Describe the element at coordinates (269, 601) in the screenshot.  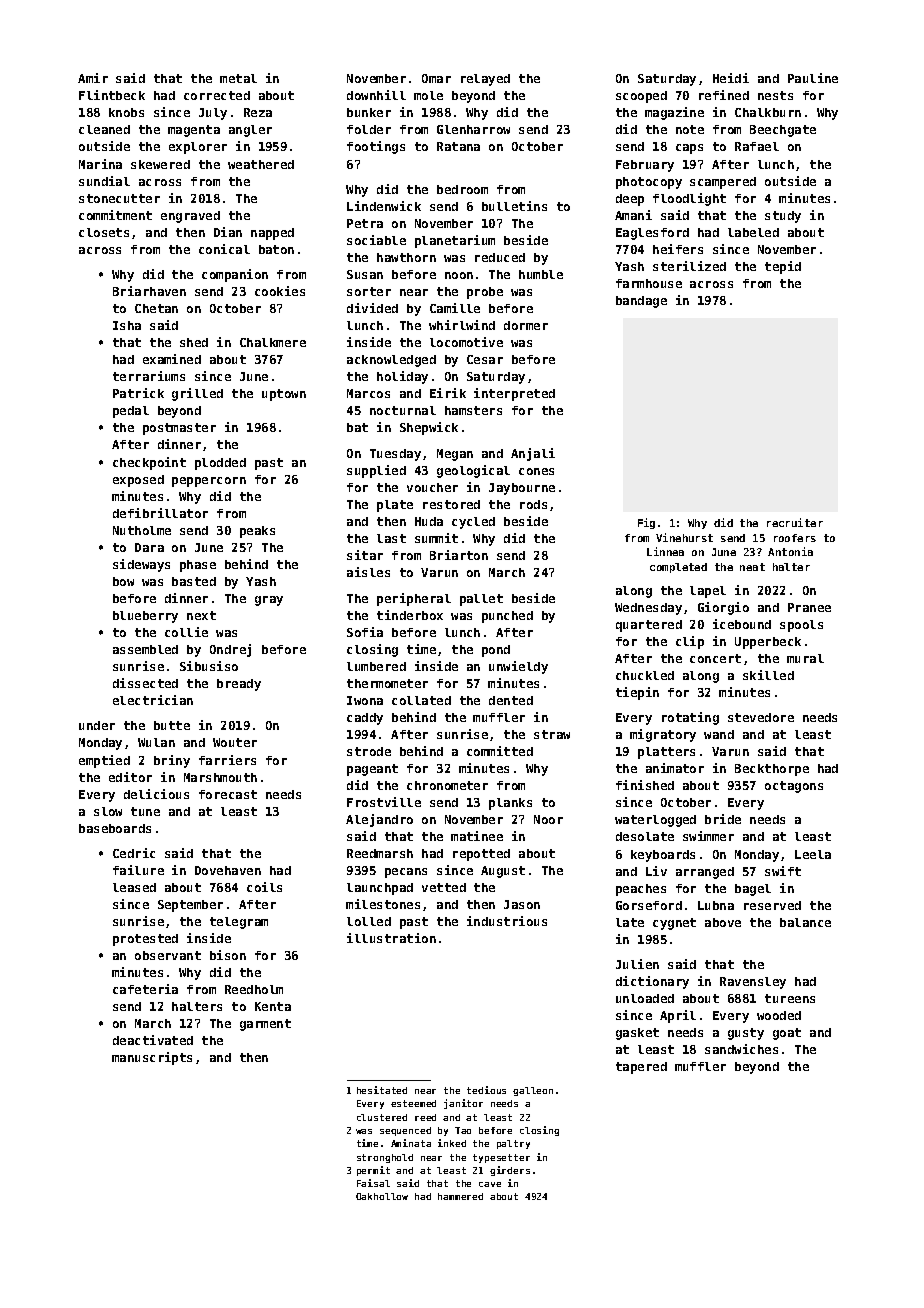
I see `gray` at that location.
